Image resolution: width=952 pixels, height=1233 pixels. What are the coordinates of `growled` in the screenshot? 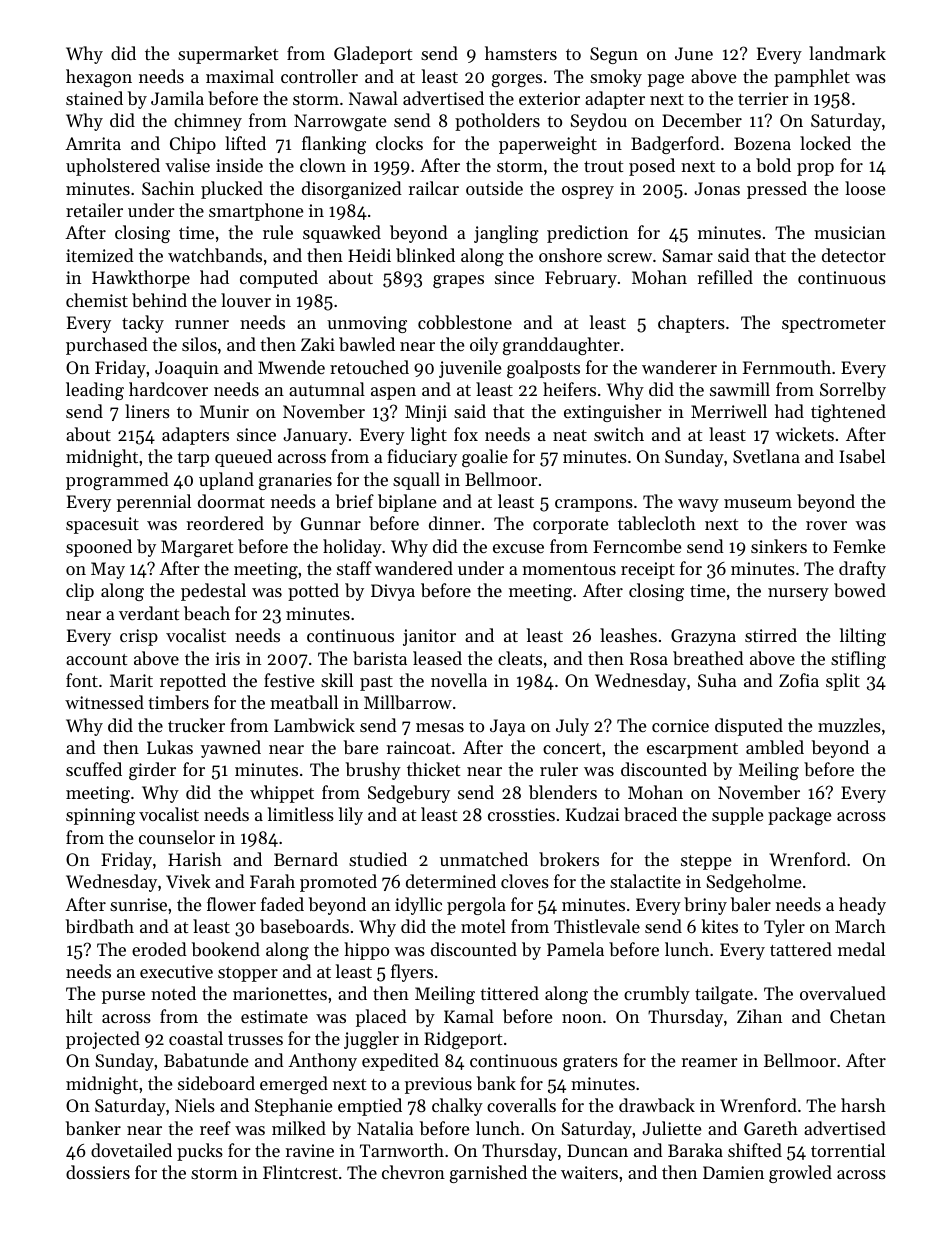 It's located at (800, 1174).
